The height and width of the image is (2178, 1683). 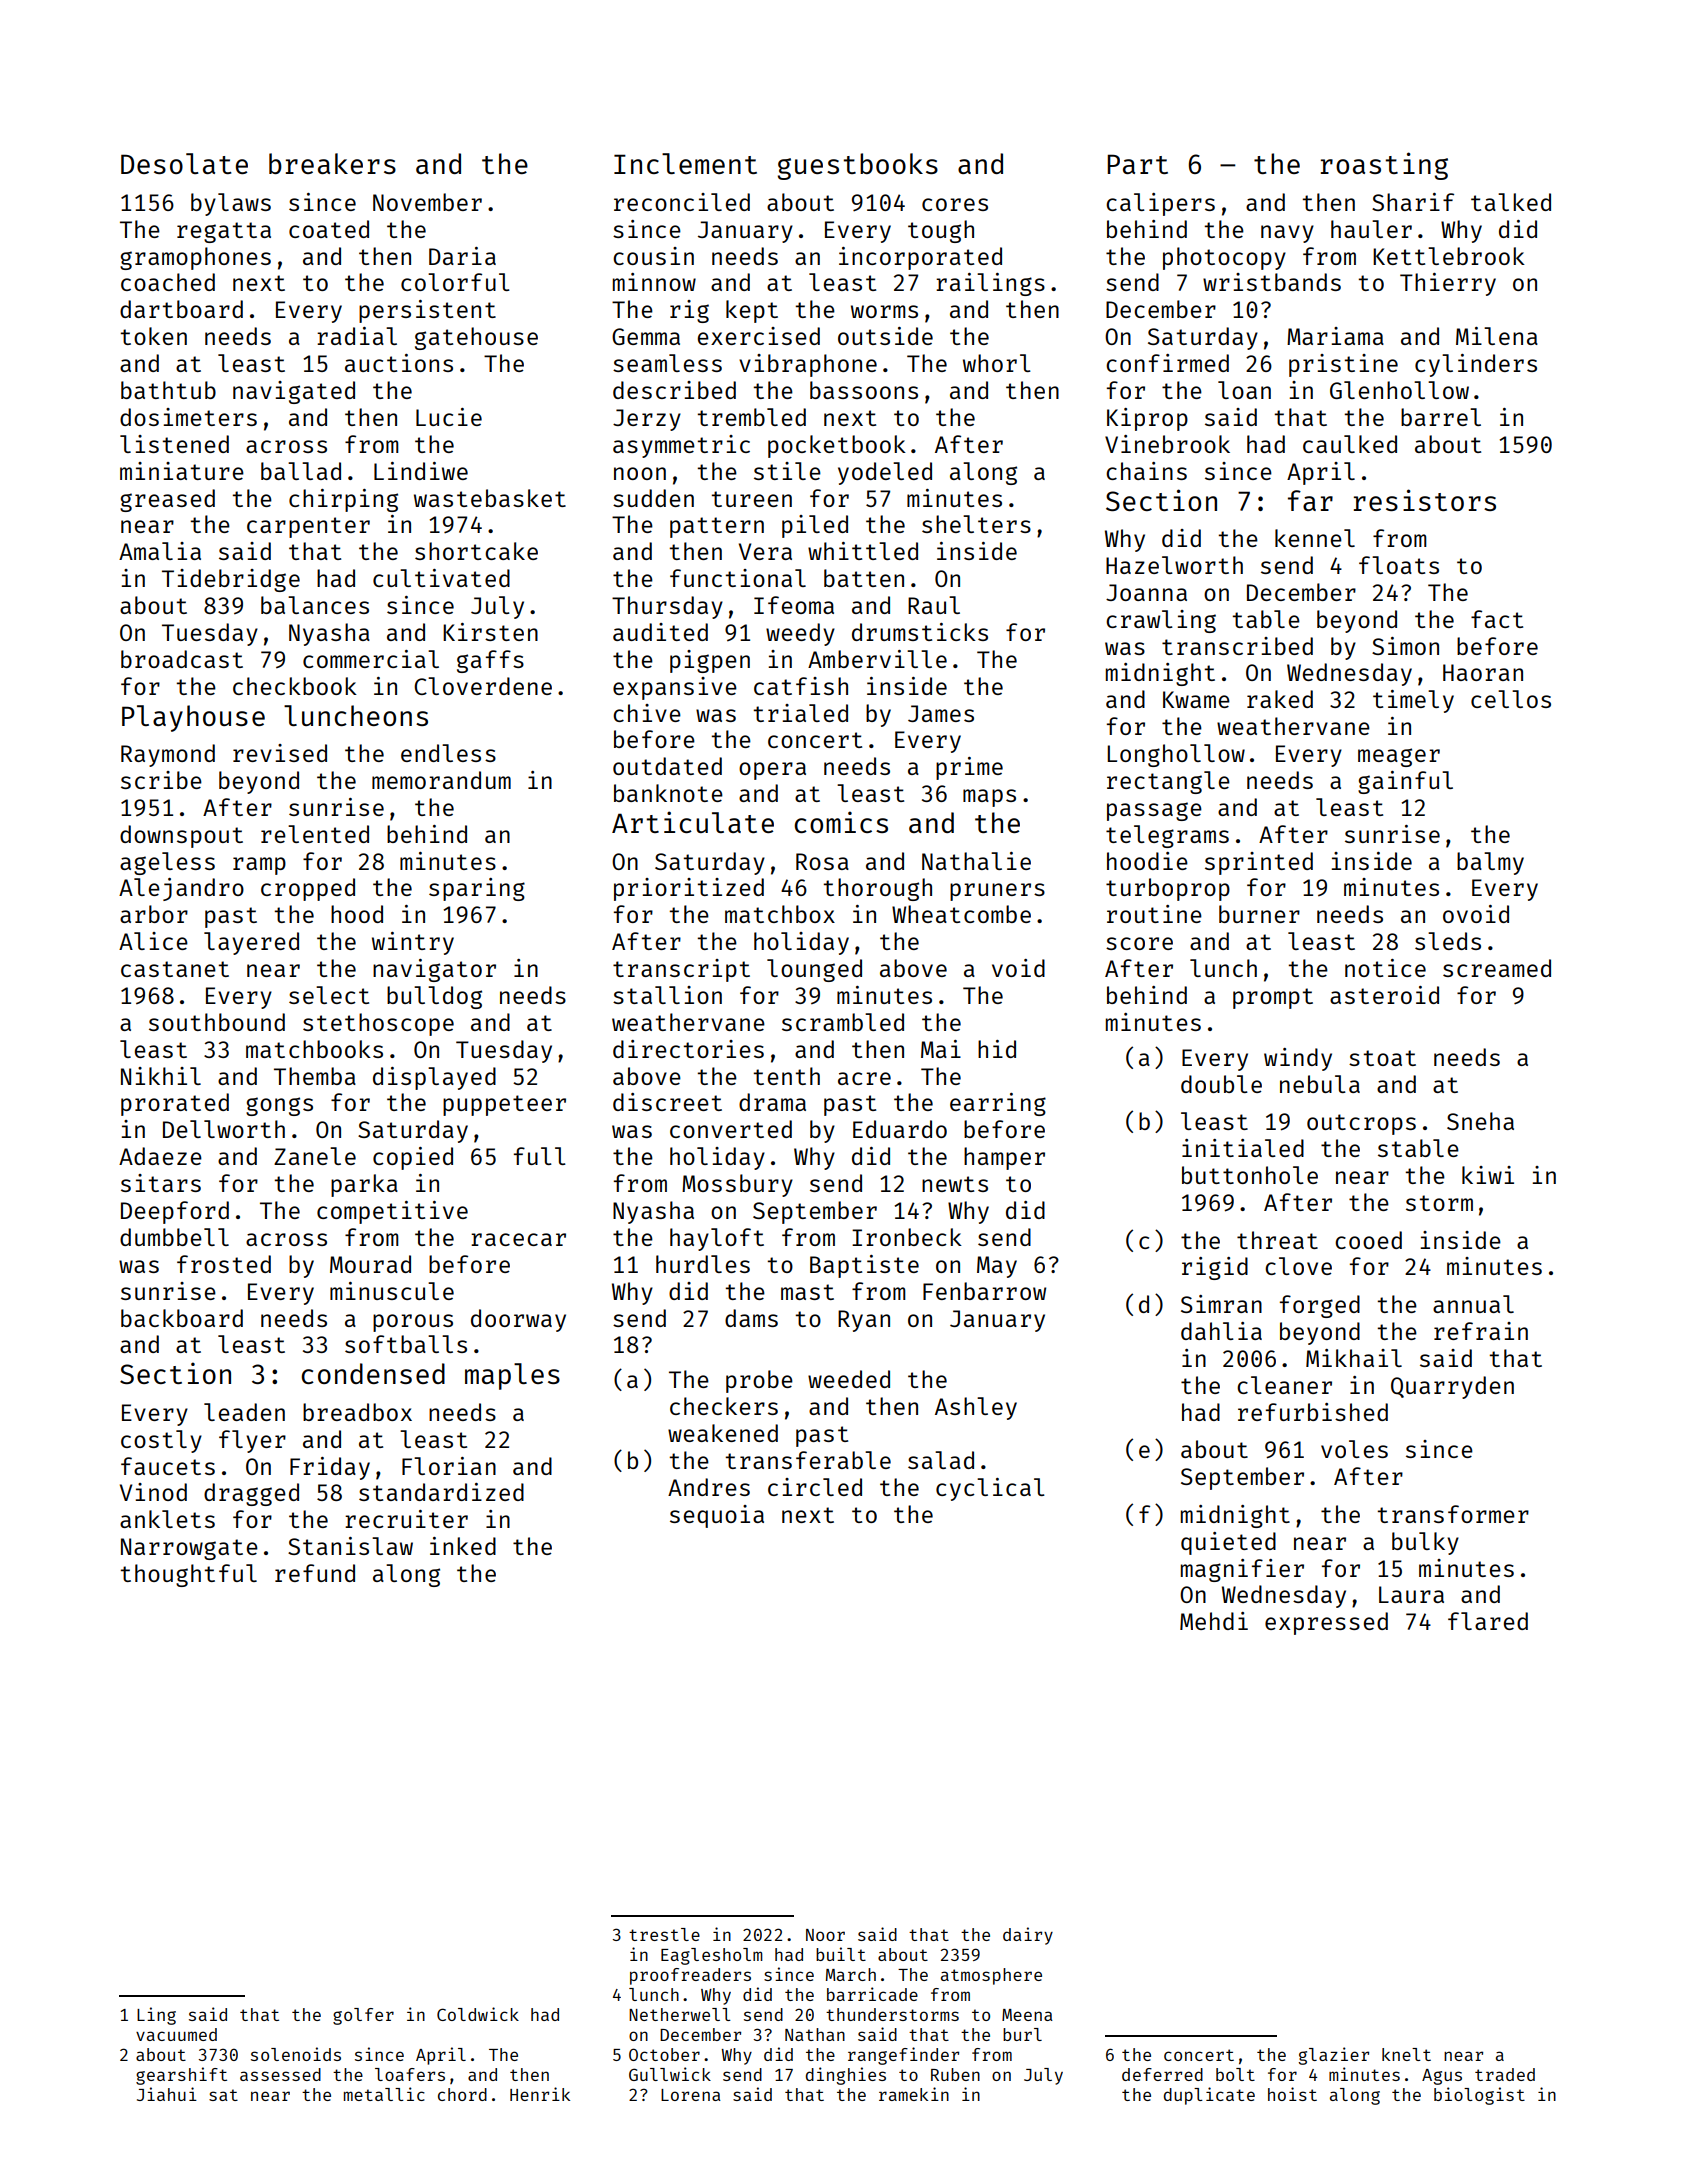 What do you see at coordinates (969, 768) in the image?
I see `prime` at bounding box center [969, 768].
